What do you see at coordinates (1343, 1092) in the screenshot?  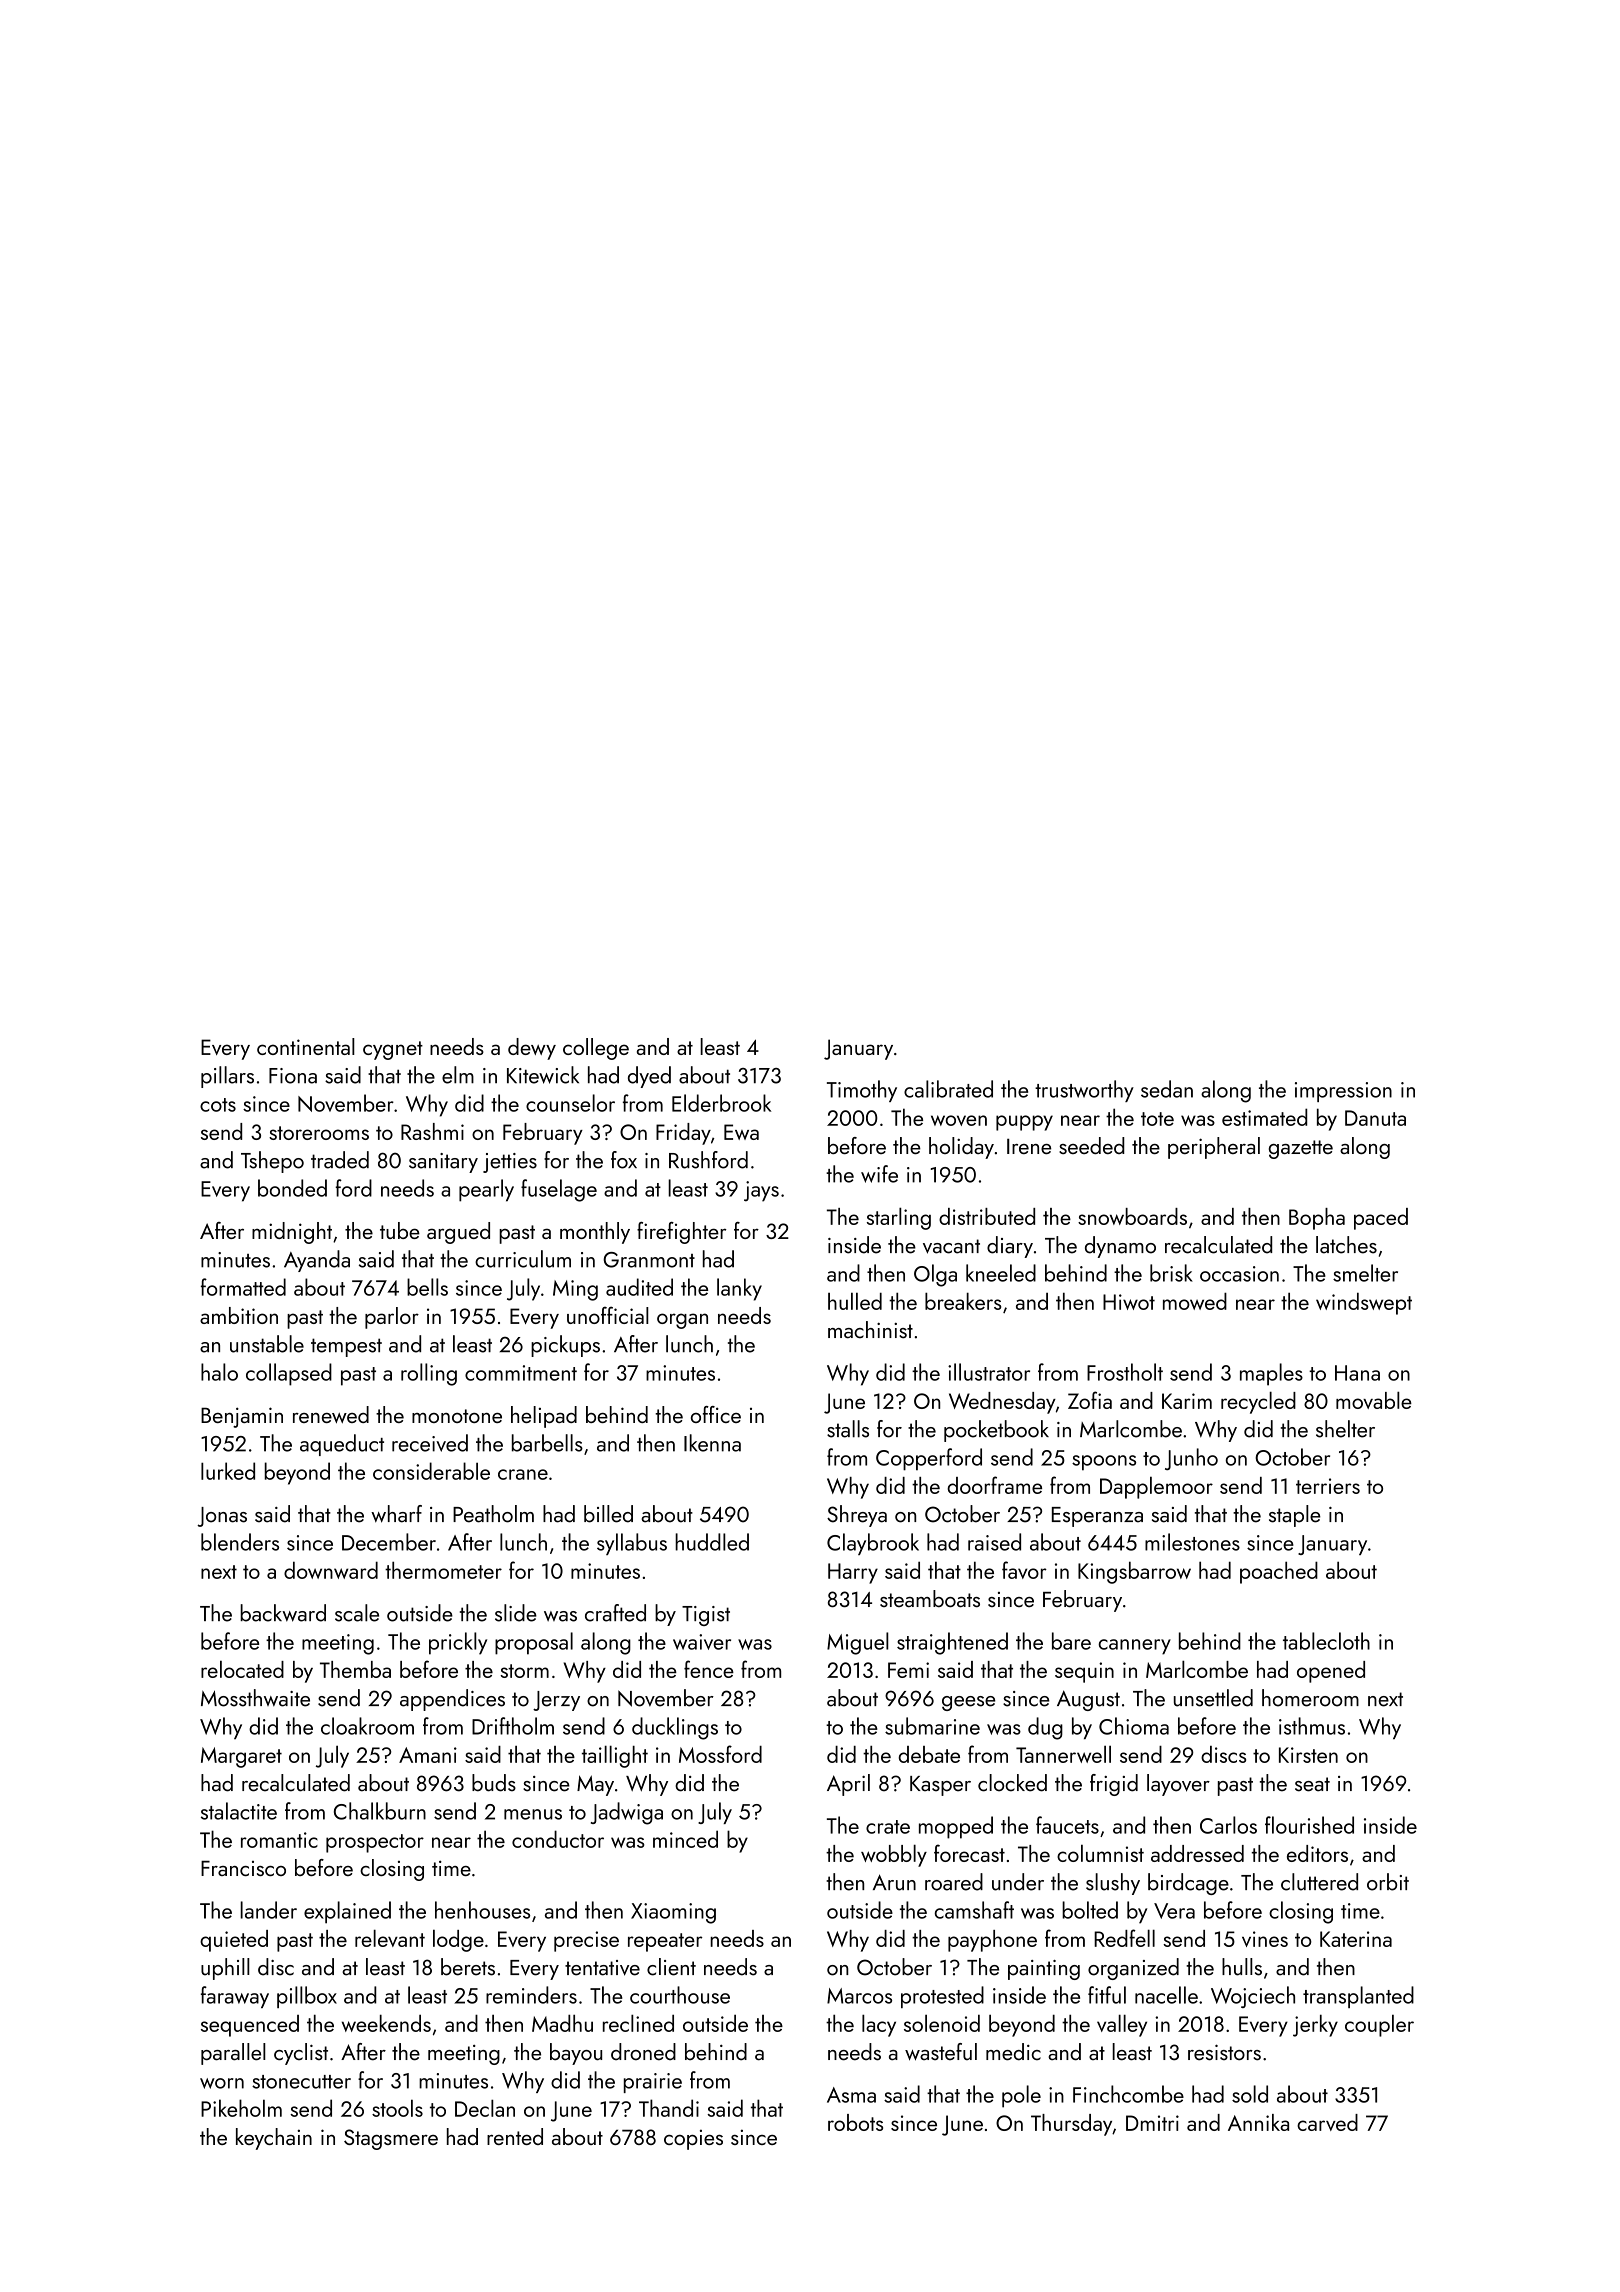 I see `impression` at bounding box center [1343, 1092].
